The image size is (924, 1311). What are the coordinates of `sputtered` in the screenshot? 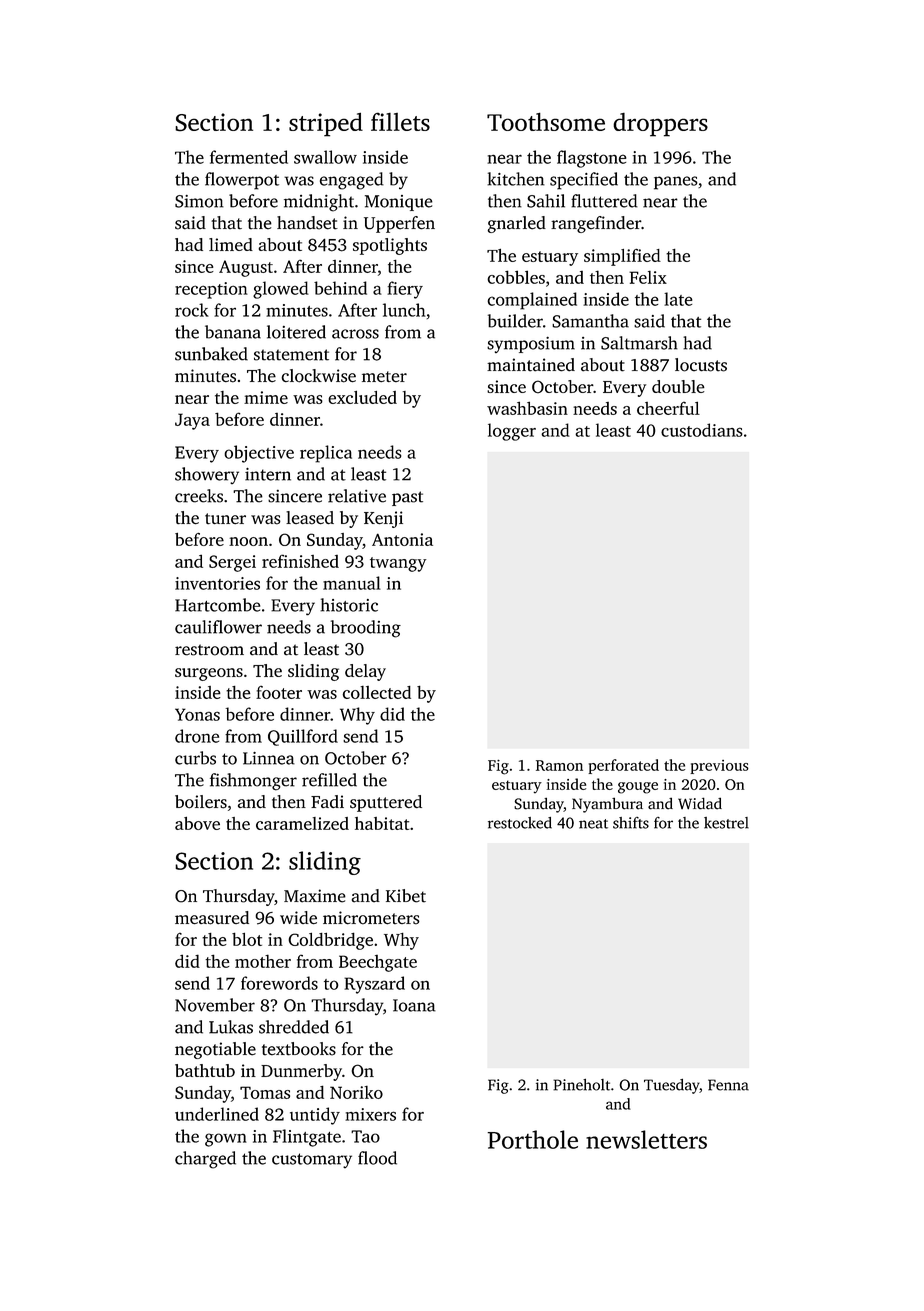 It's located at (386, 803).
